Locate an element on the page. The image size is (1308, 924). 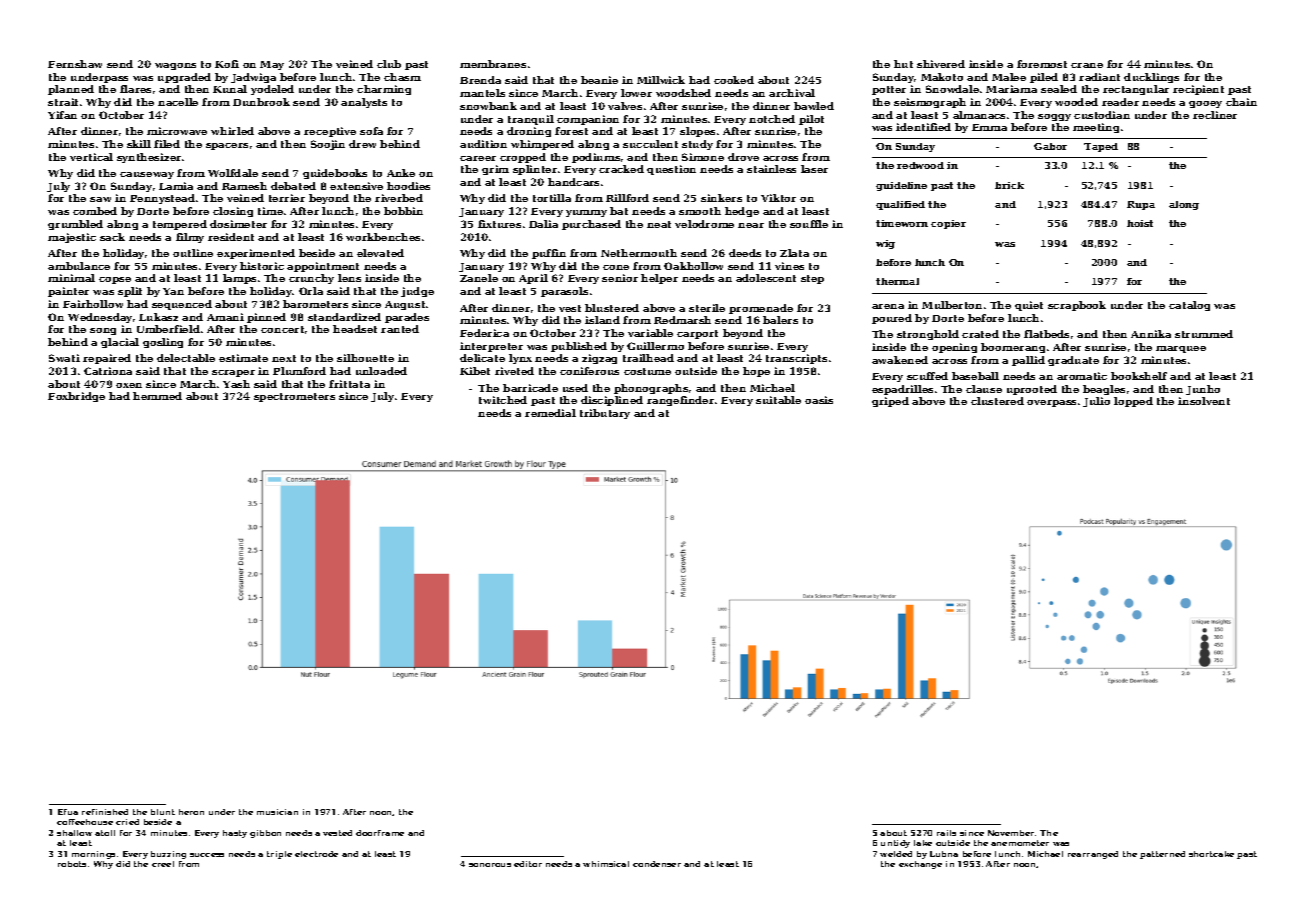
atoll is located at coordinates (105, 833).
